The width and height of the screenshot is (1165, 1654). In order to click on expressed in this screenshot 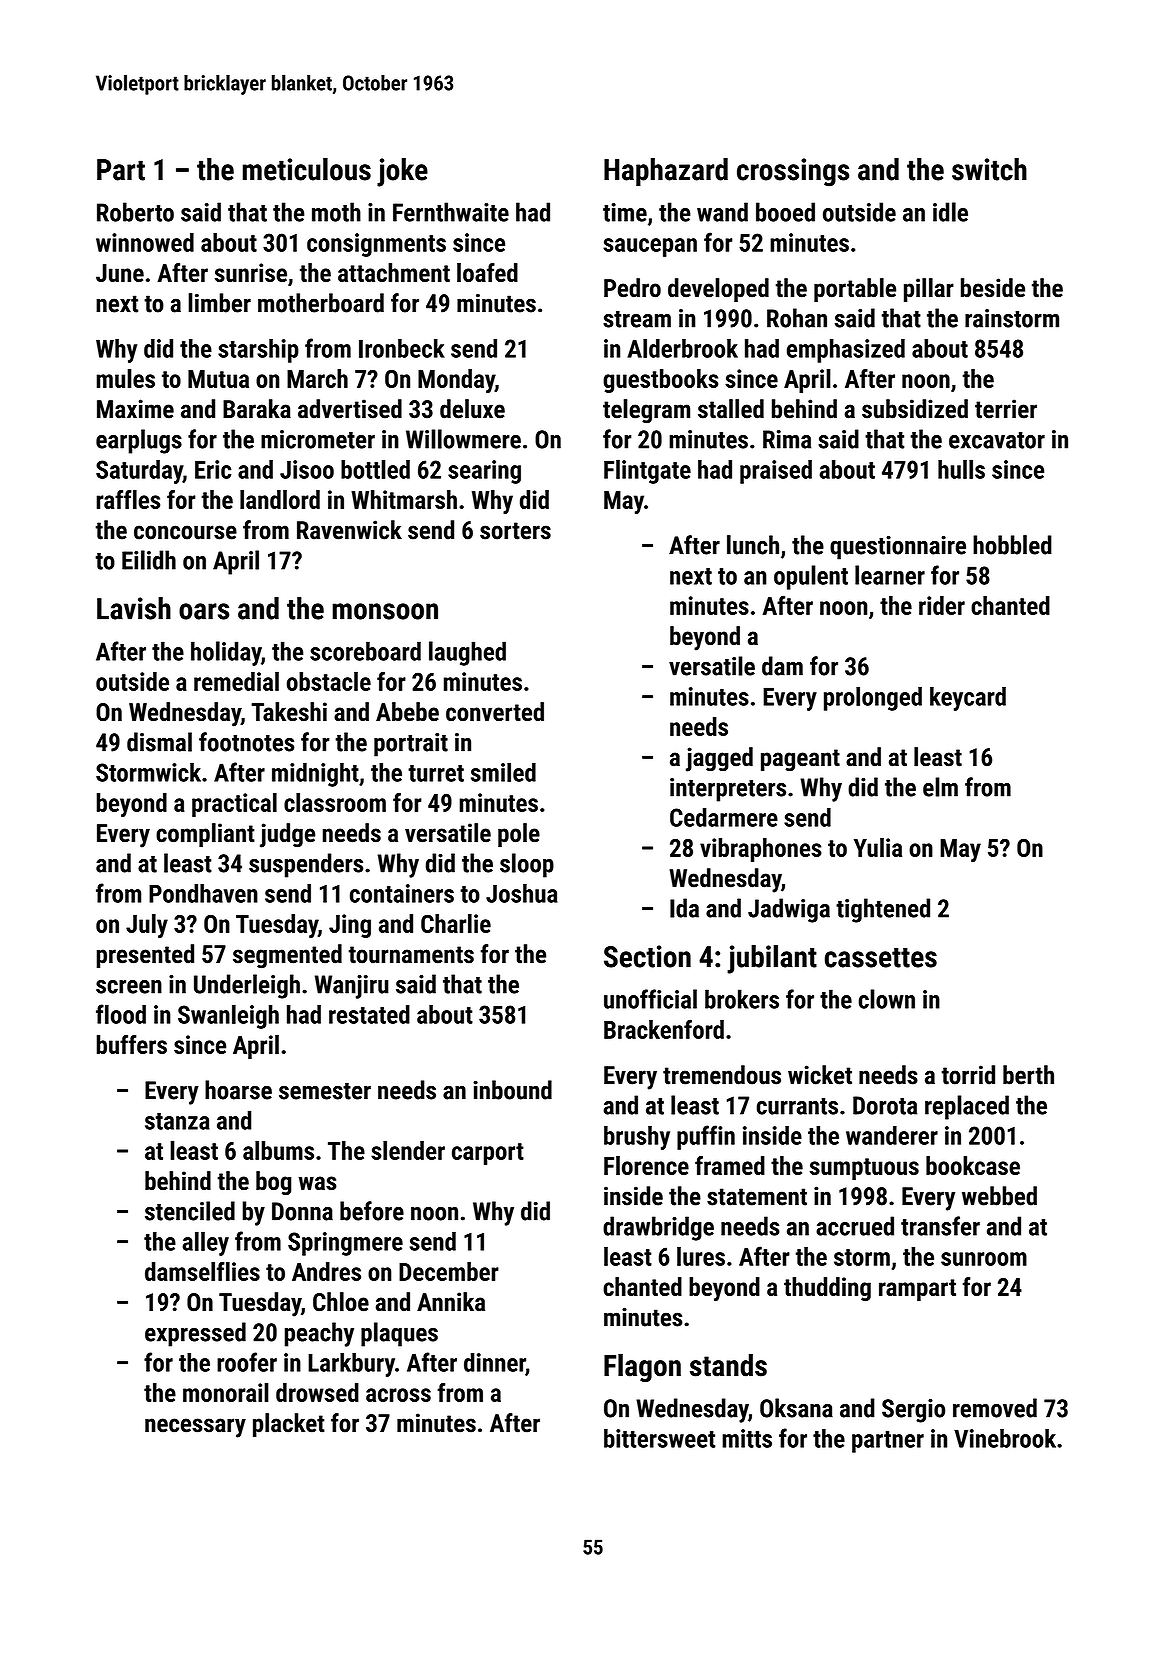, I will do `click(195, 1334)`.
